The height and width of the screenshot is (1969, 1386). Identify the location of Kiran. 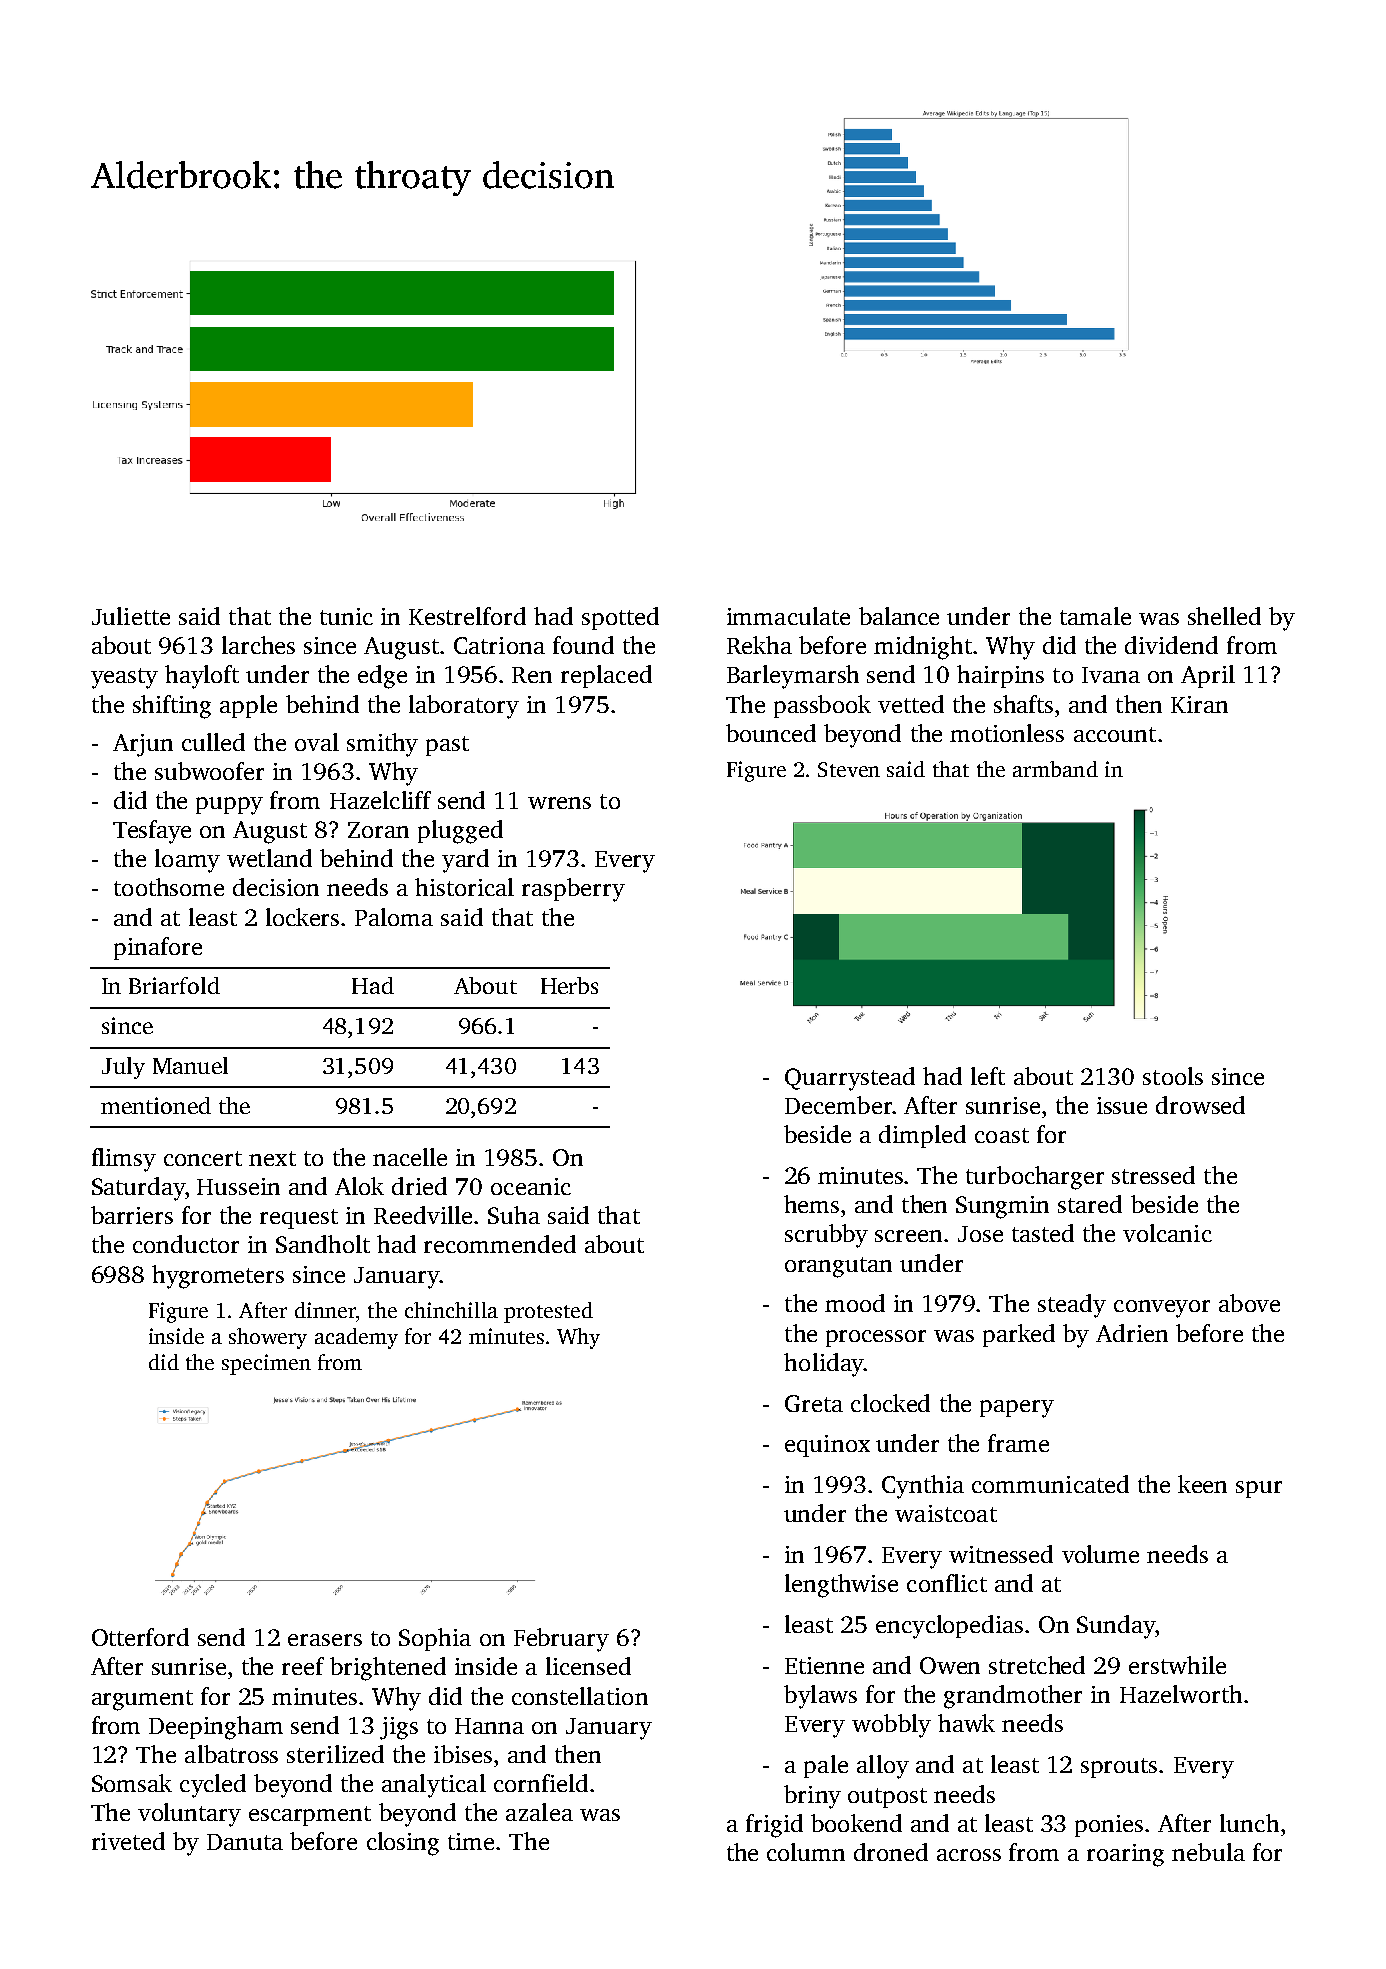
(1199, 704).
